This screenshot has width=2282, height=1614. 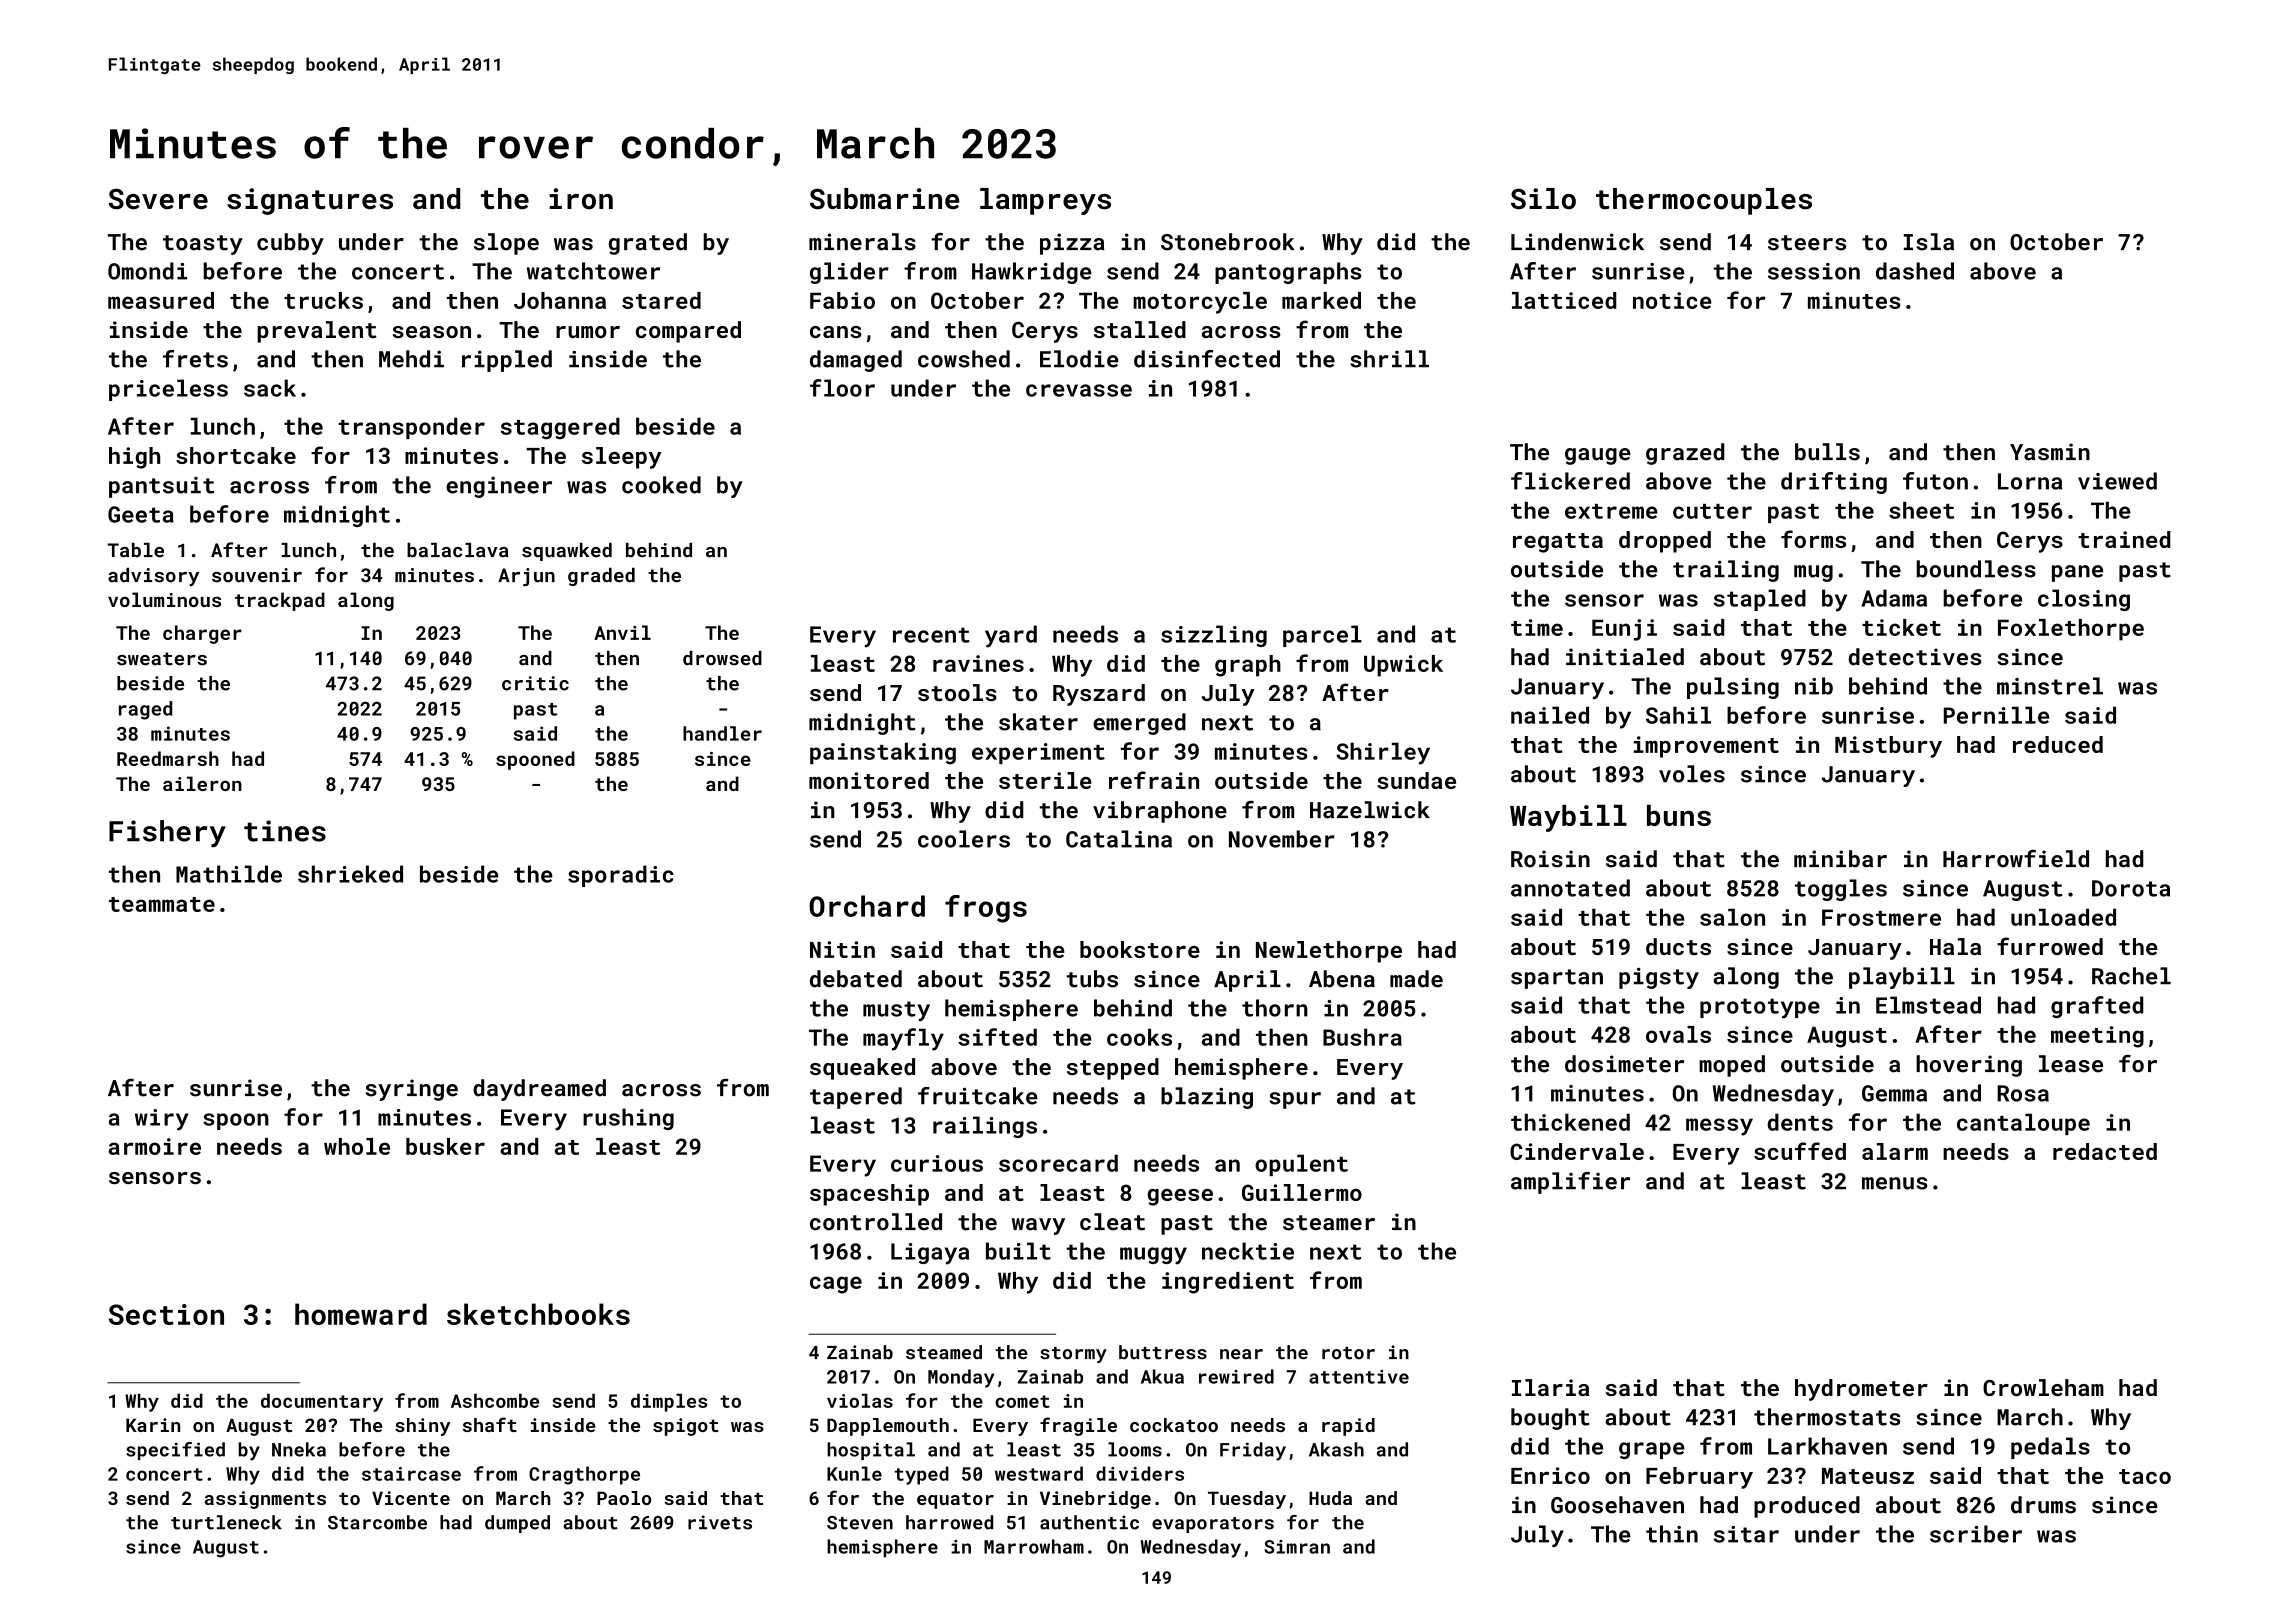 What do you see at coordinates (1329, 952) in the screenshot?
I see `Newlethorpe` at bounding box center [1329, 952].
